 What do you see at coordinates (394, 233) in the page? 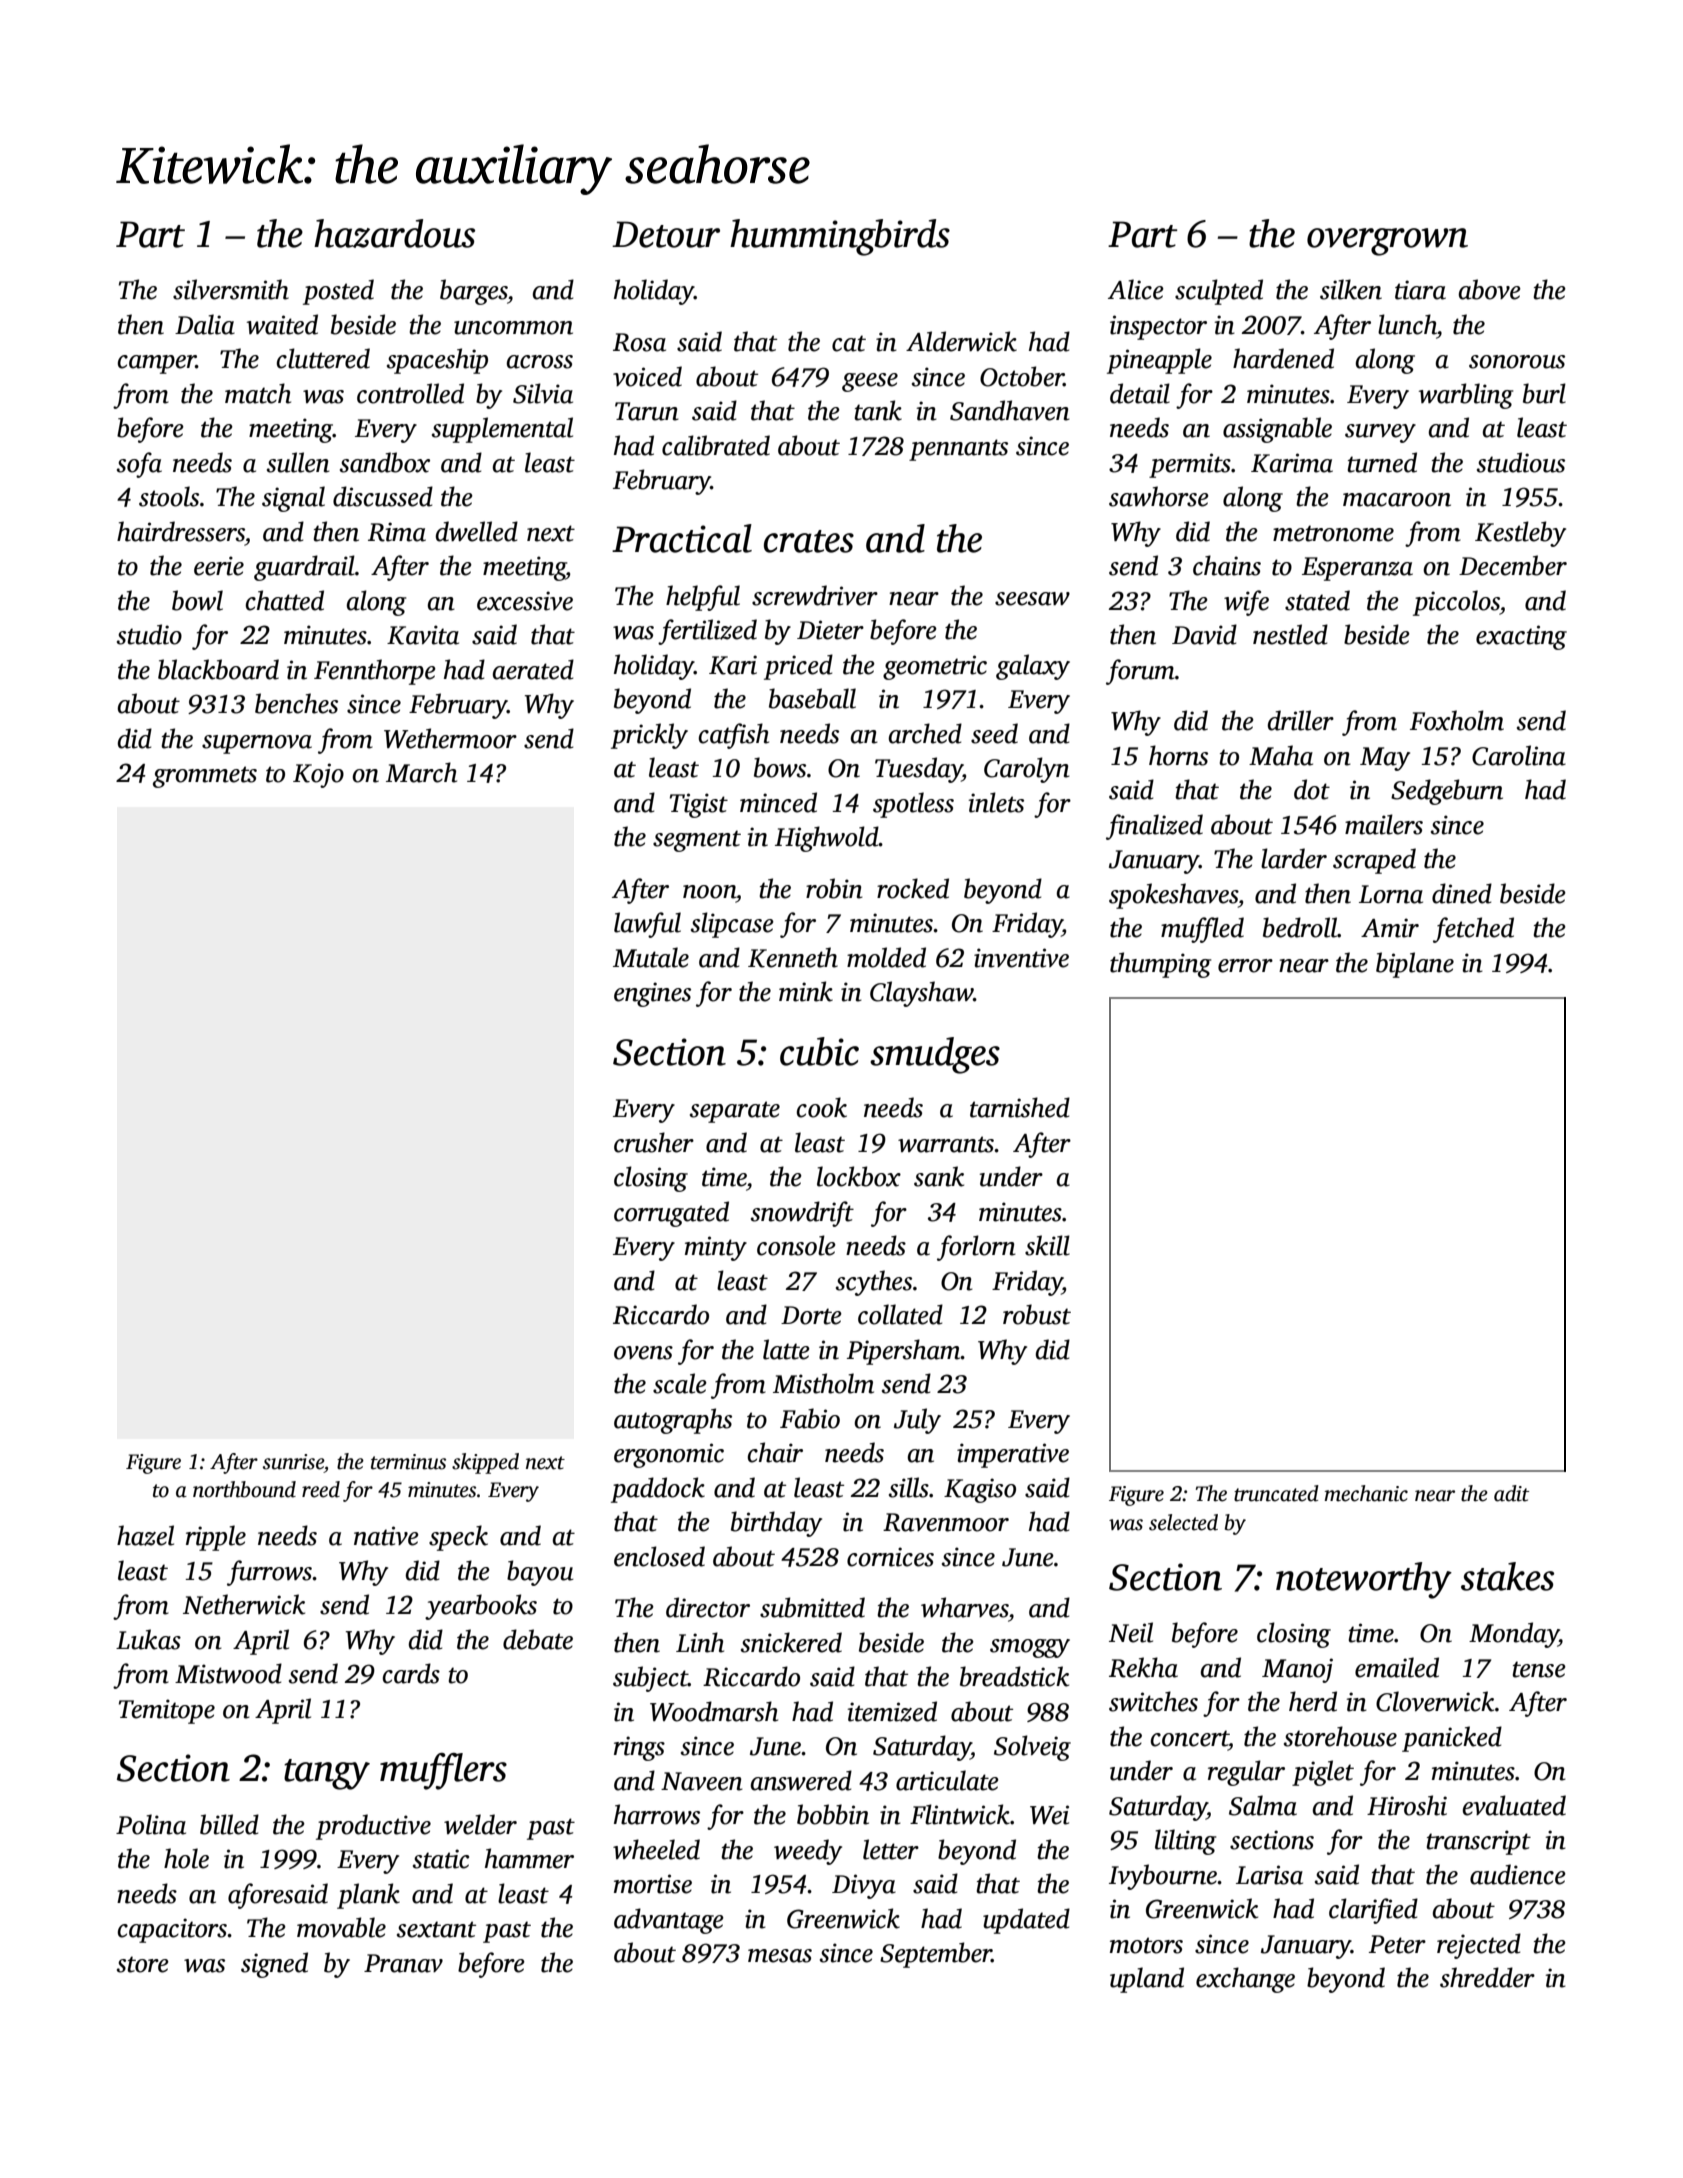
I see `hazardous` at bounding box center [394, 233].
